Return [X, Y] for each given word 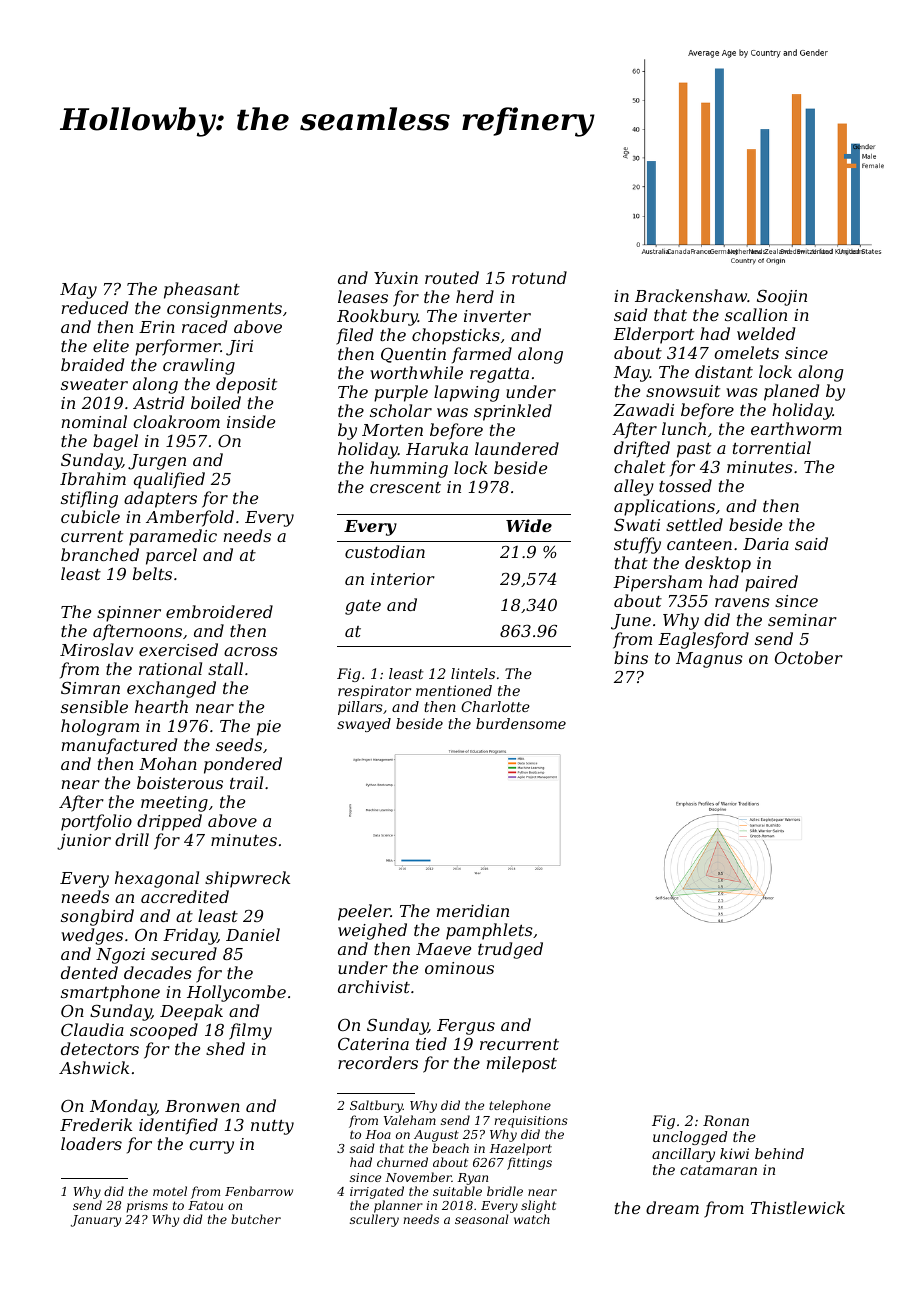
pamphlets [489, 931]
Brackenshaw [691, 295]
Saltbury [376, 1106]
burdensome [521, 723]
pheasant [202, 290]
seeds [239, 744]
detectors [100, 1048]
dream [672, 1207]
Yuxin [396, 278]
